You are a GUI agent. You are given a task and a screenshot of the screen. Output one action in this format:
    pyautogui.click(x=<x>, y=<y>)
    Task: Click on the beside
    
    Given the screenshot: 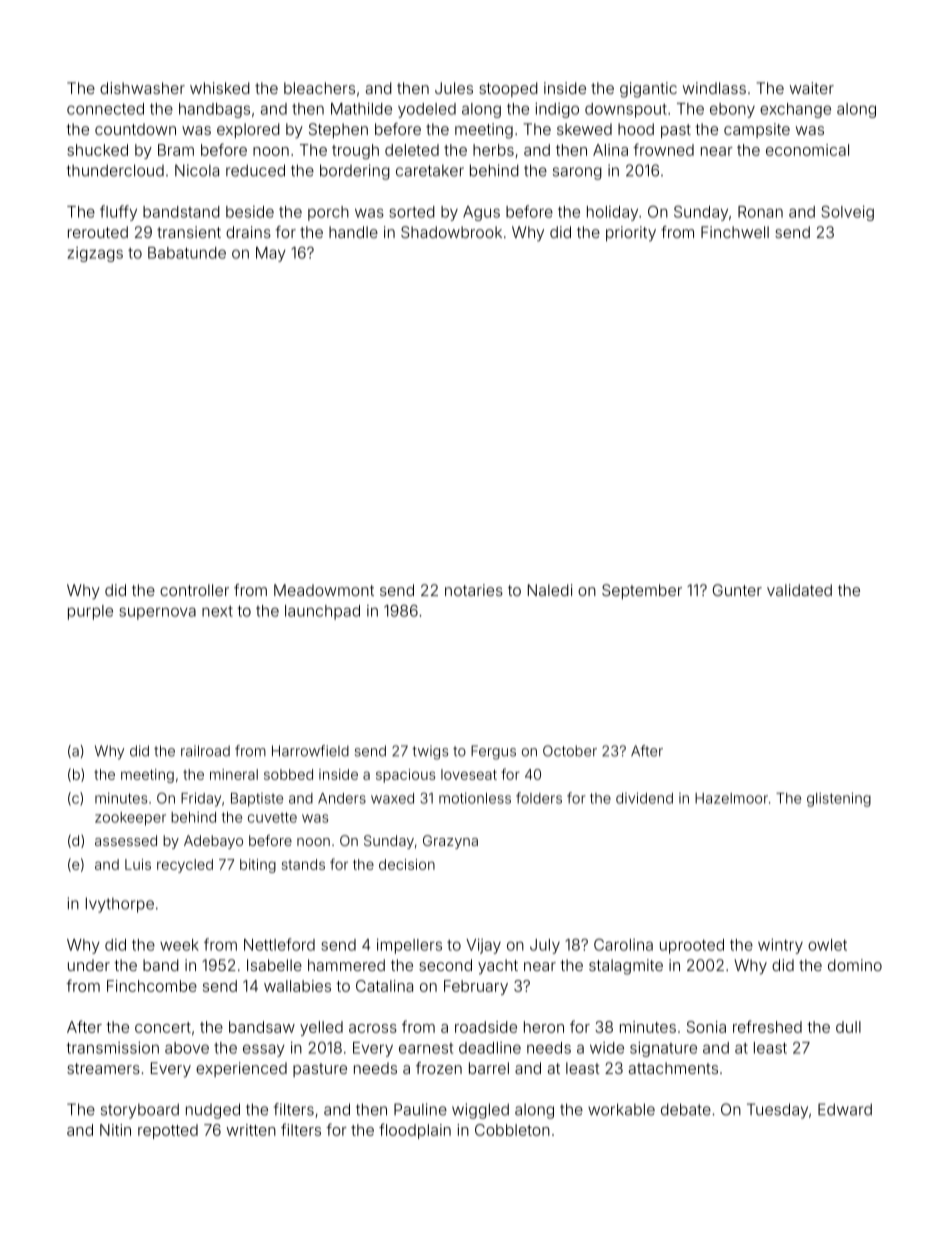 What is the action you would take?
    pyautogui.click(x=250, y=212)
